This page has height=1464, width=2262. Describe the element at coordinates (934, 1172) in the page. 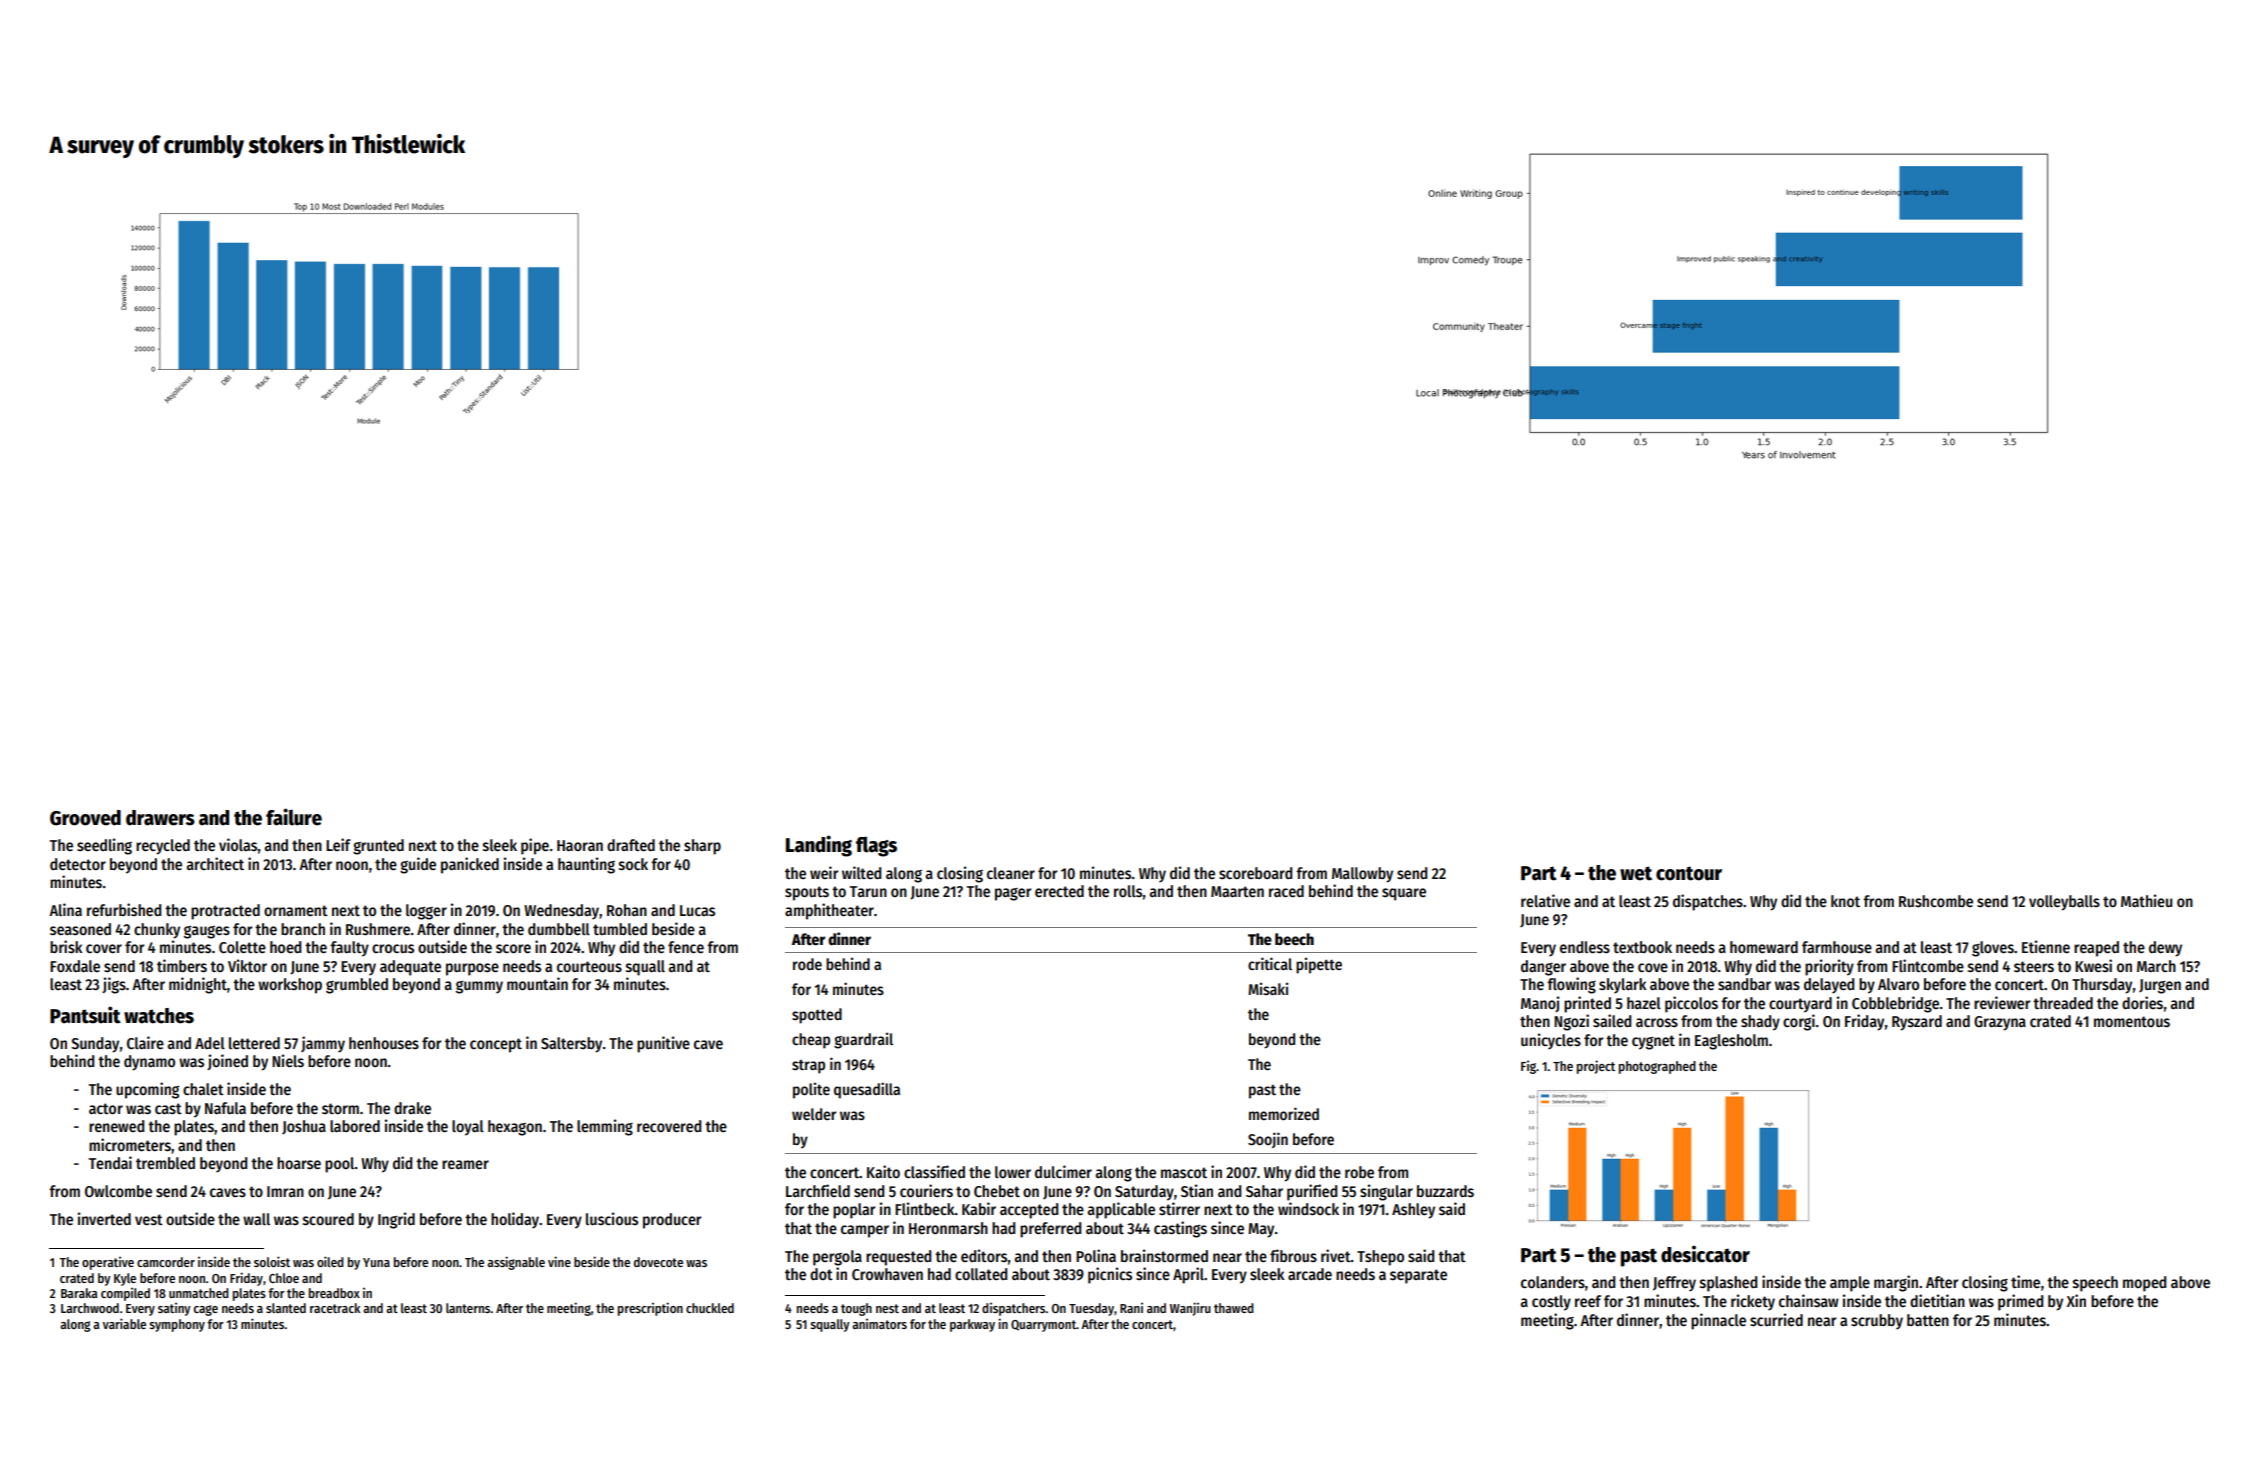

I see `classified` at that location.
